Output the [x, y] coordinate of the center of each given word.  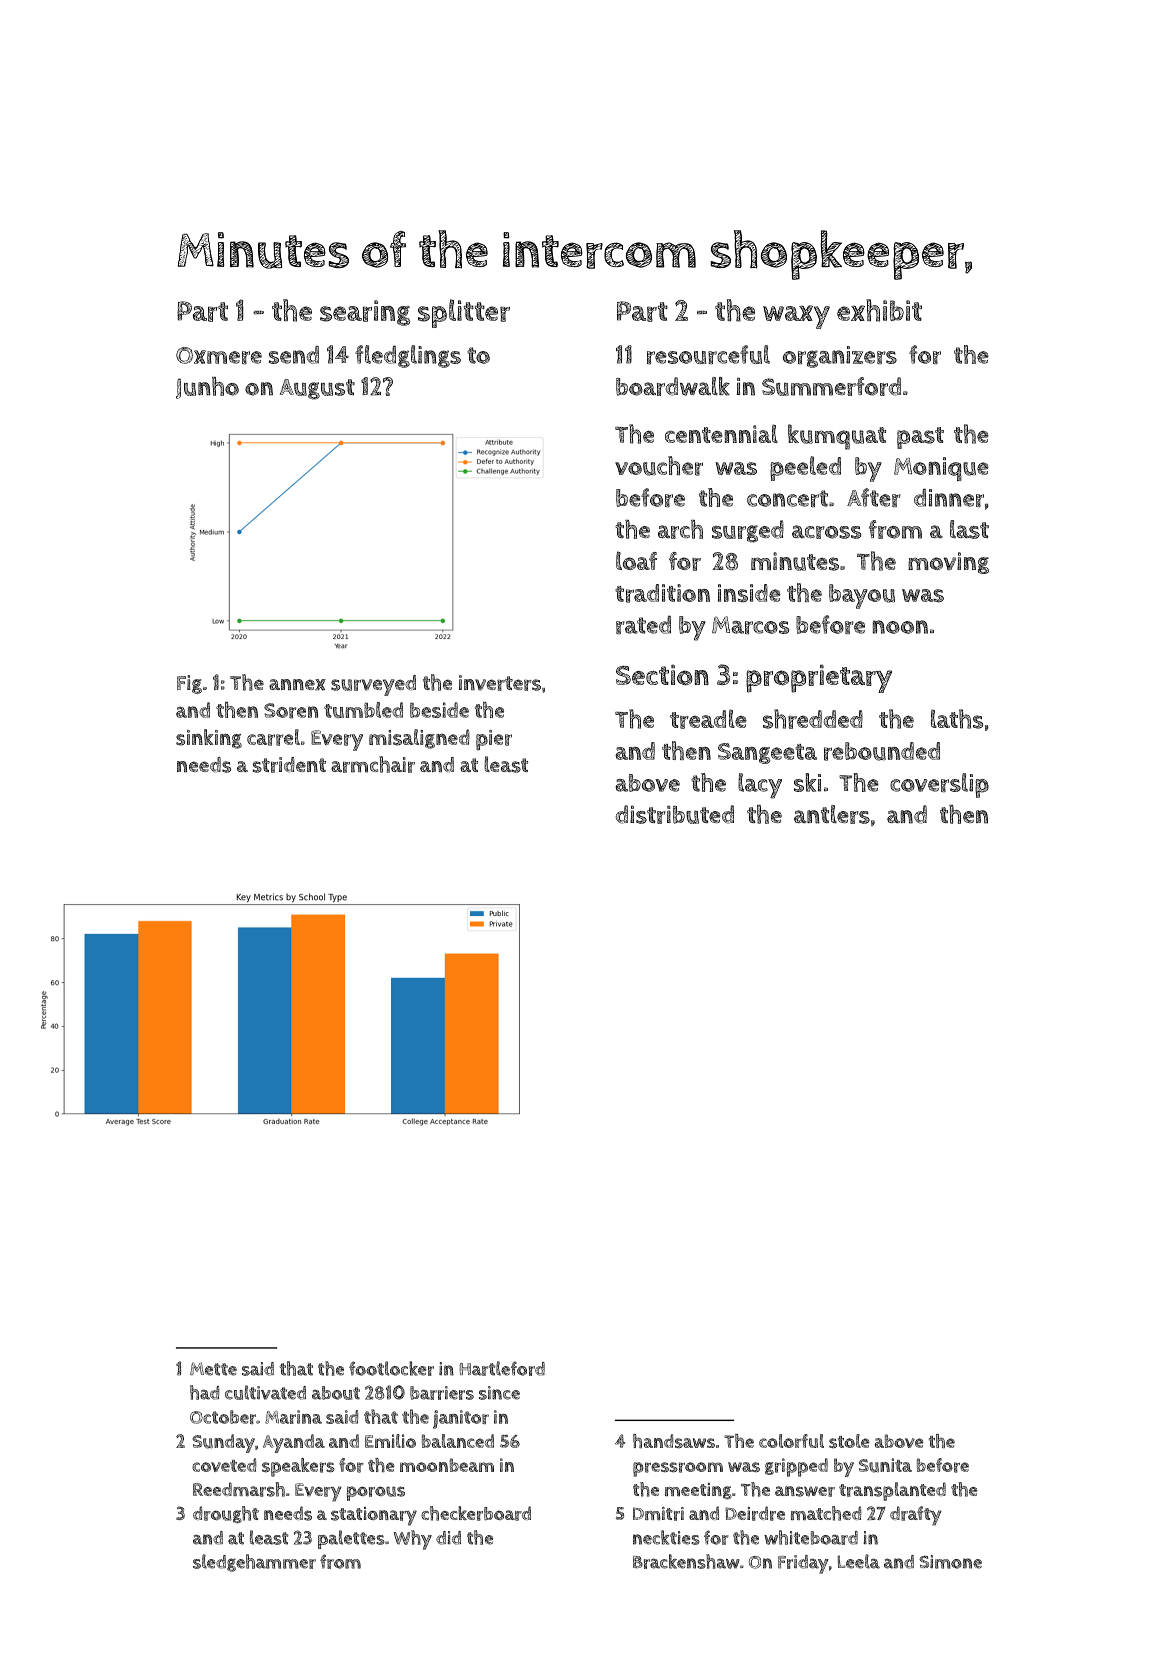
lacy [760, 786]
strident [289, 765]
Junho [207, 388]
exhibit [879, 310]
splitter [464, 313]
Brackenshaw [686, 1561]
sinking [209, 739]
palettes [351, 1539]
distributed [675, 814]
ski [807, 782]
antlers [832, 814]
